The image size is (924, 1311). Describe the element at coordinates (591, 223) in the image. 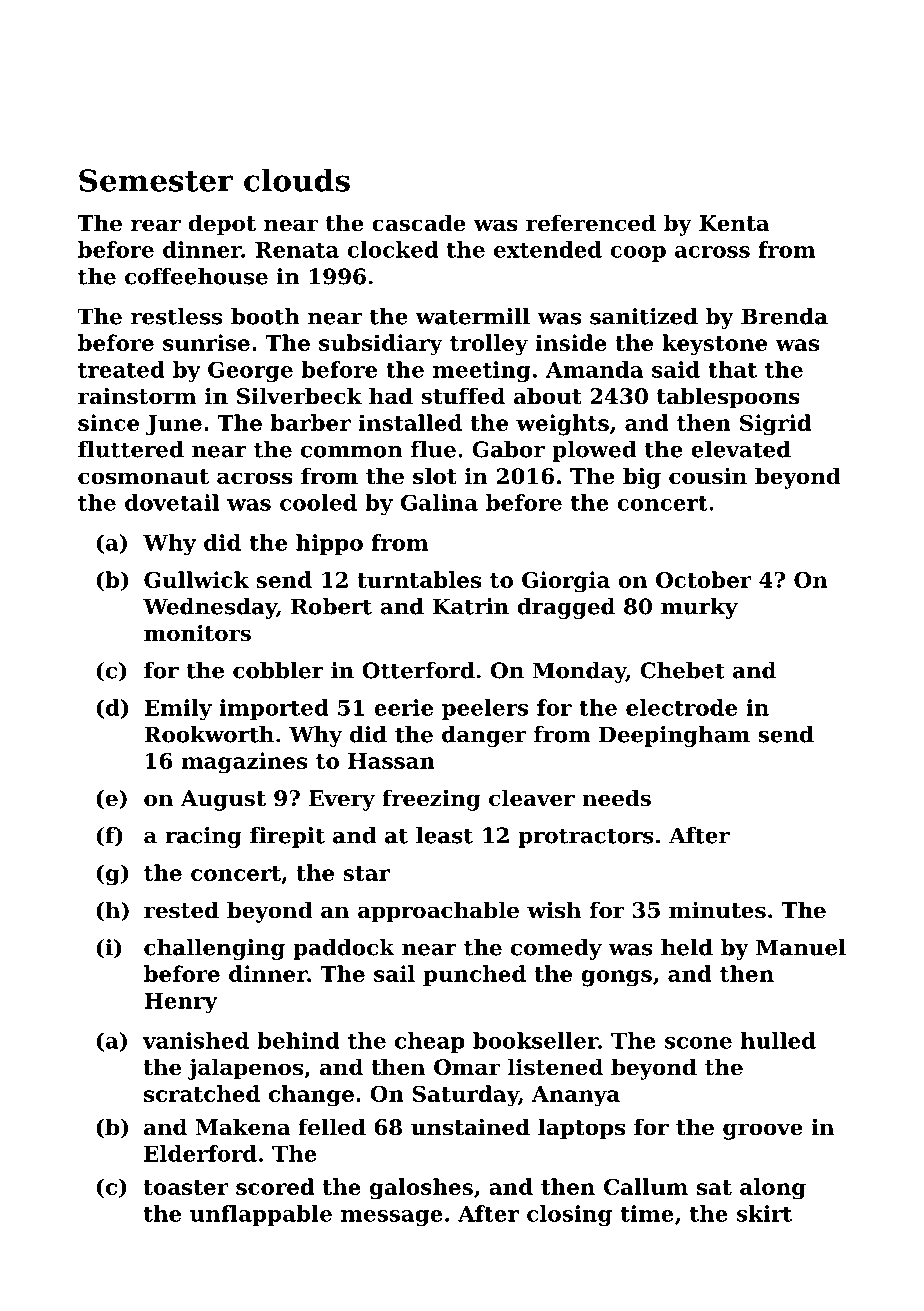

I see `referenced` at that location.
